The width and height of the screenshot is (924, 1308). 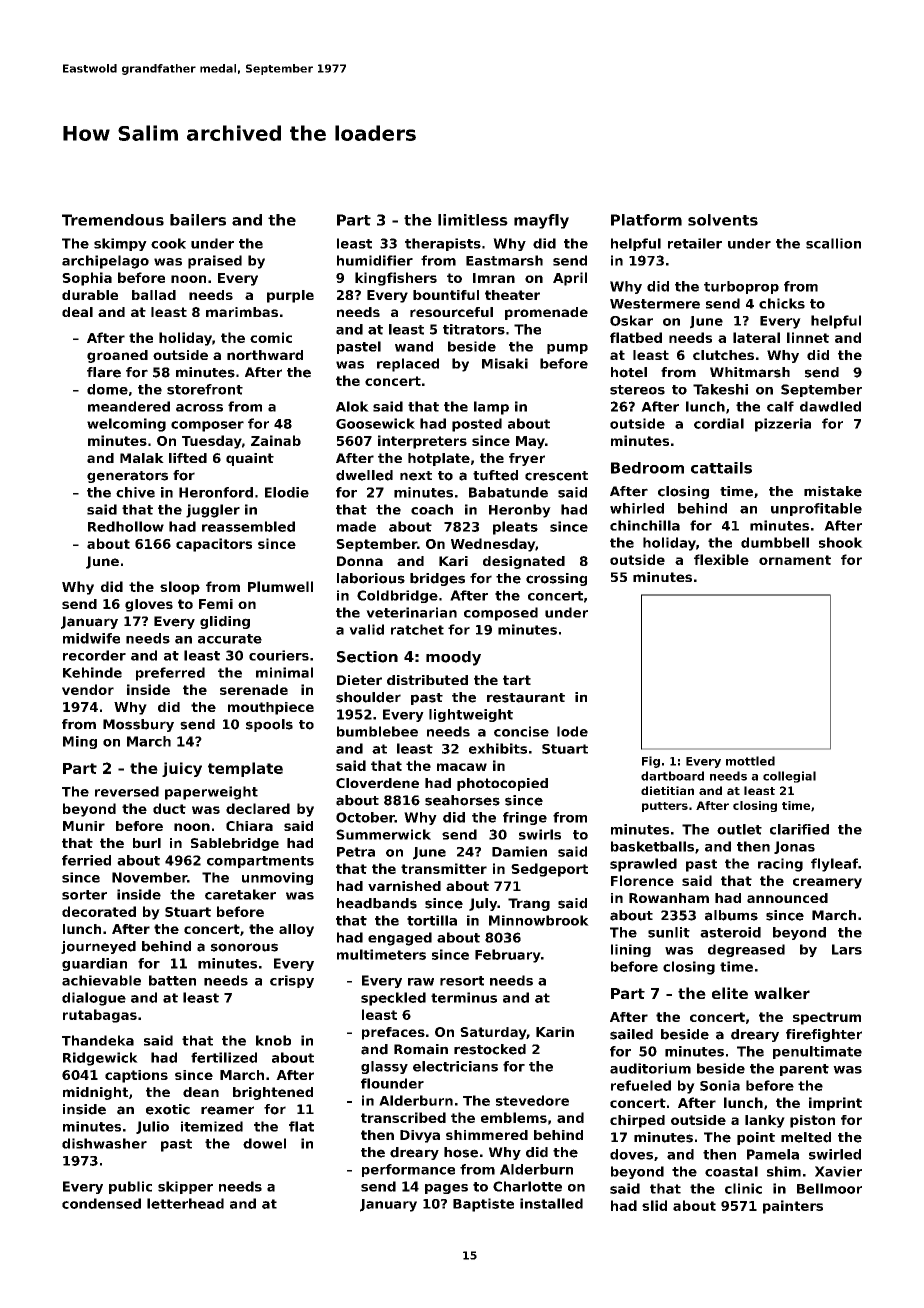 I want to click on designated, so click(x=524, y=562).
